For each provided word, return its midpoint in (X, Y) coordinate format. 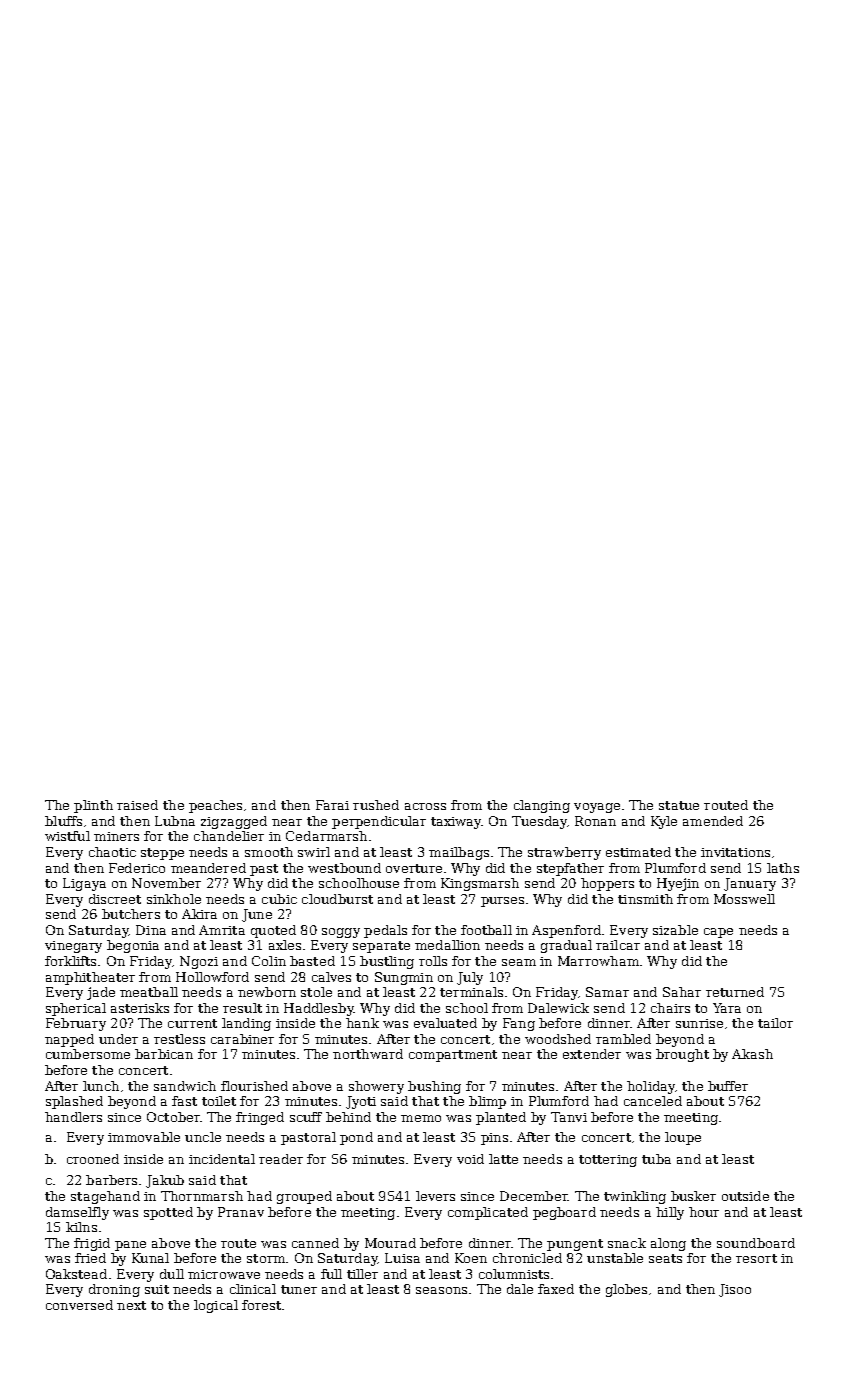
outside (745, 1196)
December (534, 1196)
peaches (215, 806)
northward (368, 1054)
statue (679, 805)
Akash (752, 1054)
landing (246, 1024)
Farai (332, 805)
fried (90, 1258)
